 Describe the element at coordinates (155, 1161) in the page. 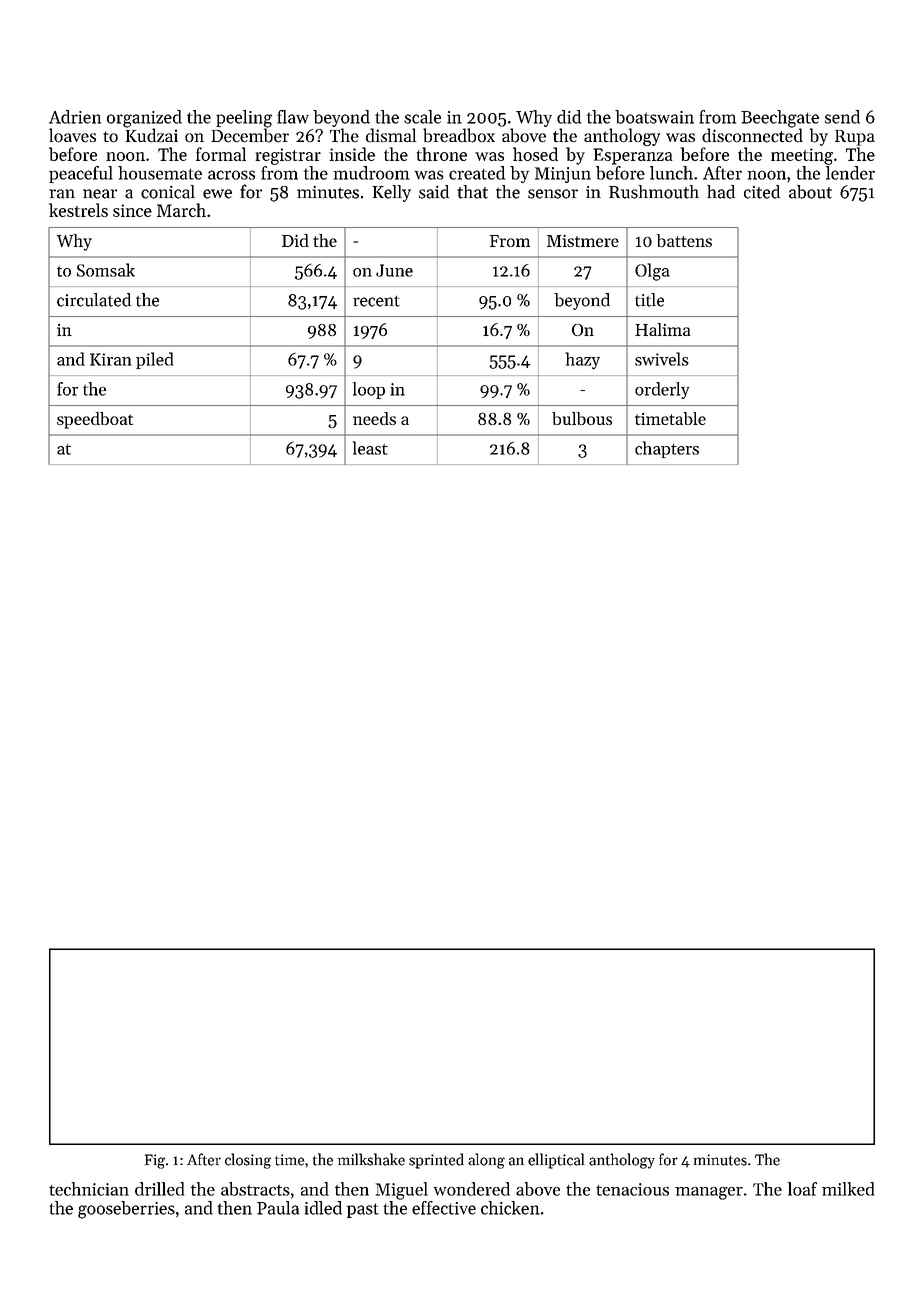

I see `Fig` at that location.
